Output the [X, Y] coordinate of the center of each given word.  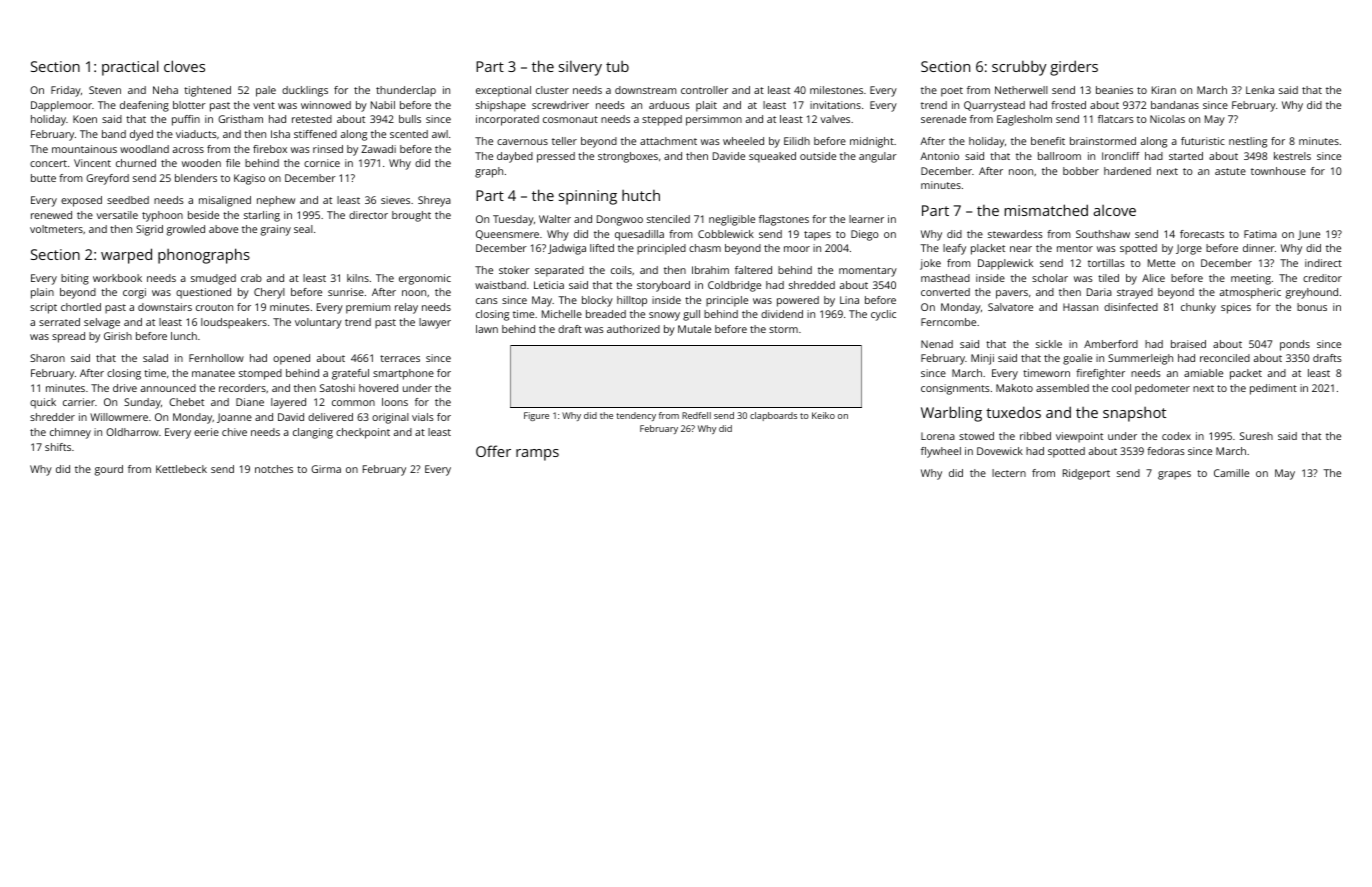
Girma [326, 469]
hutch [641, 195]
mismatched [1046, 210]
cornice [322, 163]
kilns [358, 278]
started [1186, 156]
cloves [184, 66]
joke [930, 264]
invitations [835, 105]
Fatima [1260, 234]
